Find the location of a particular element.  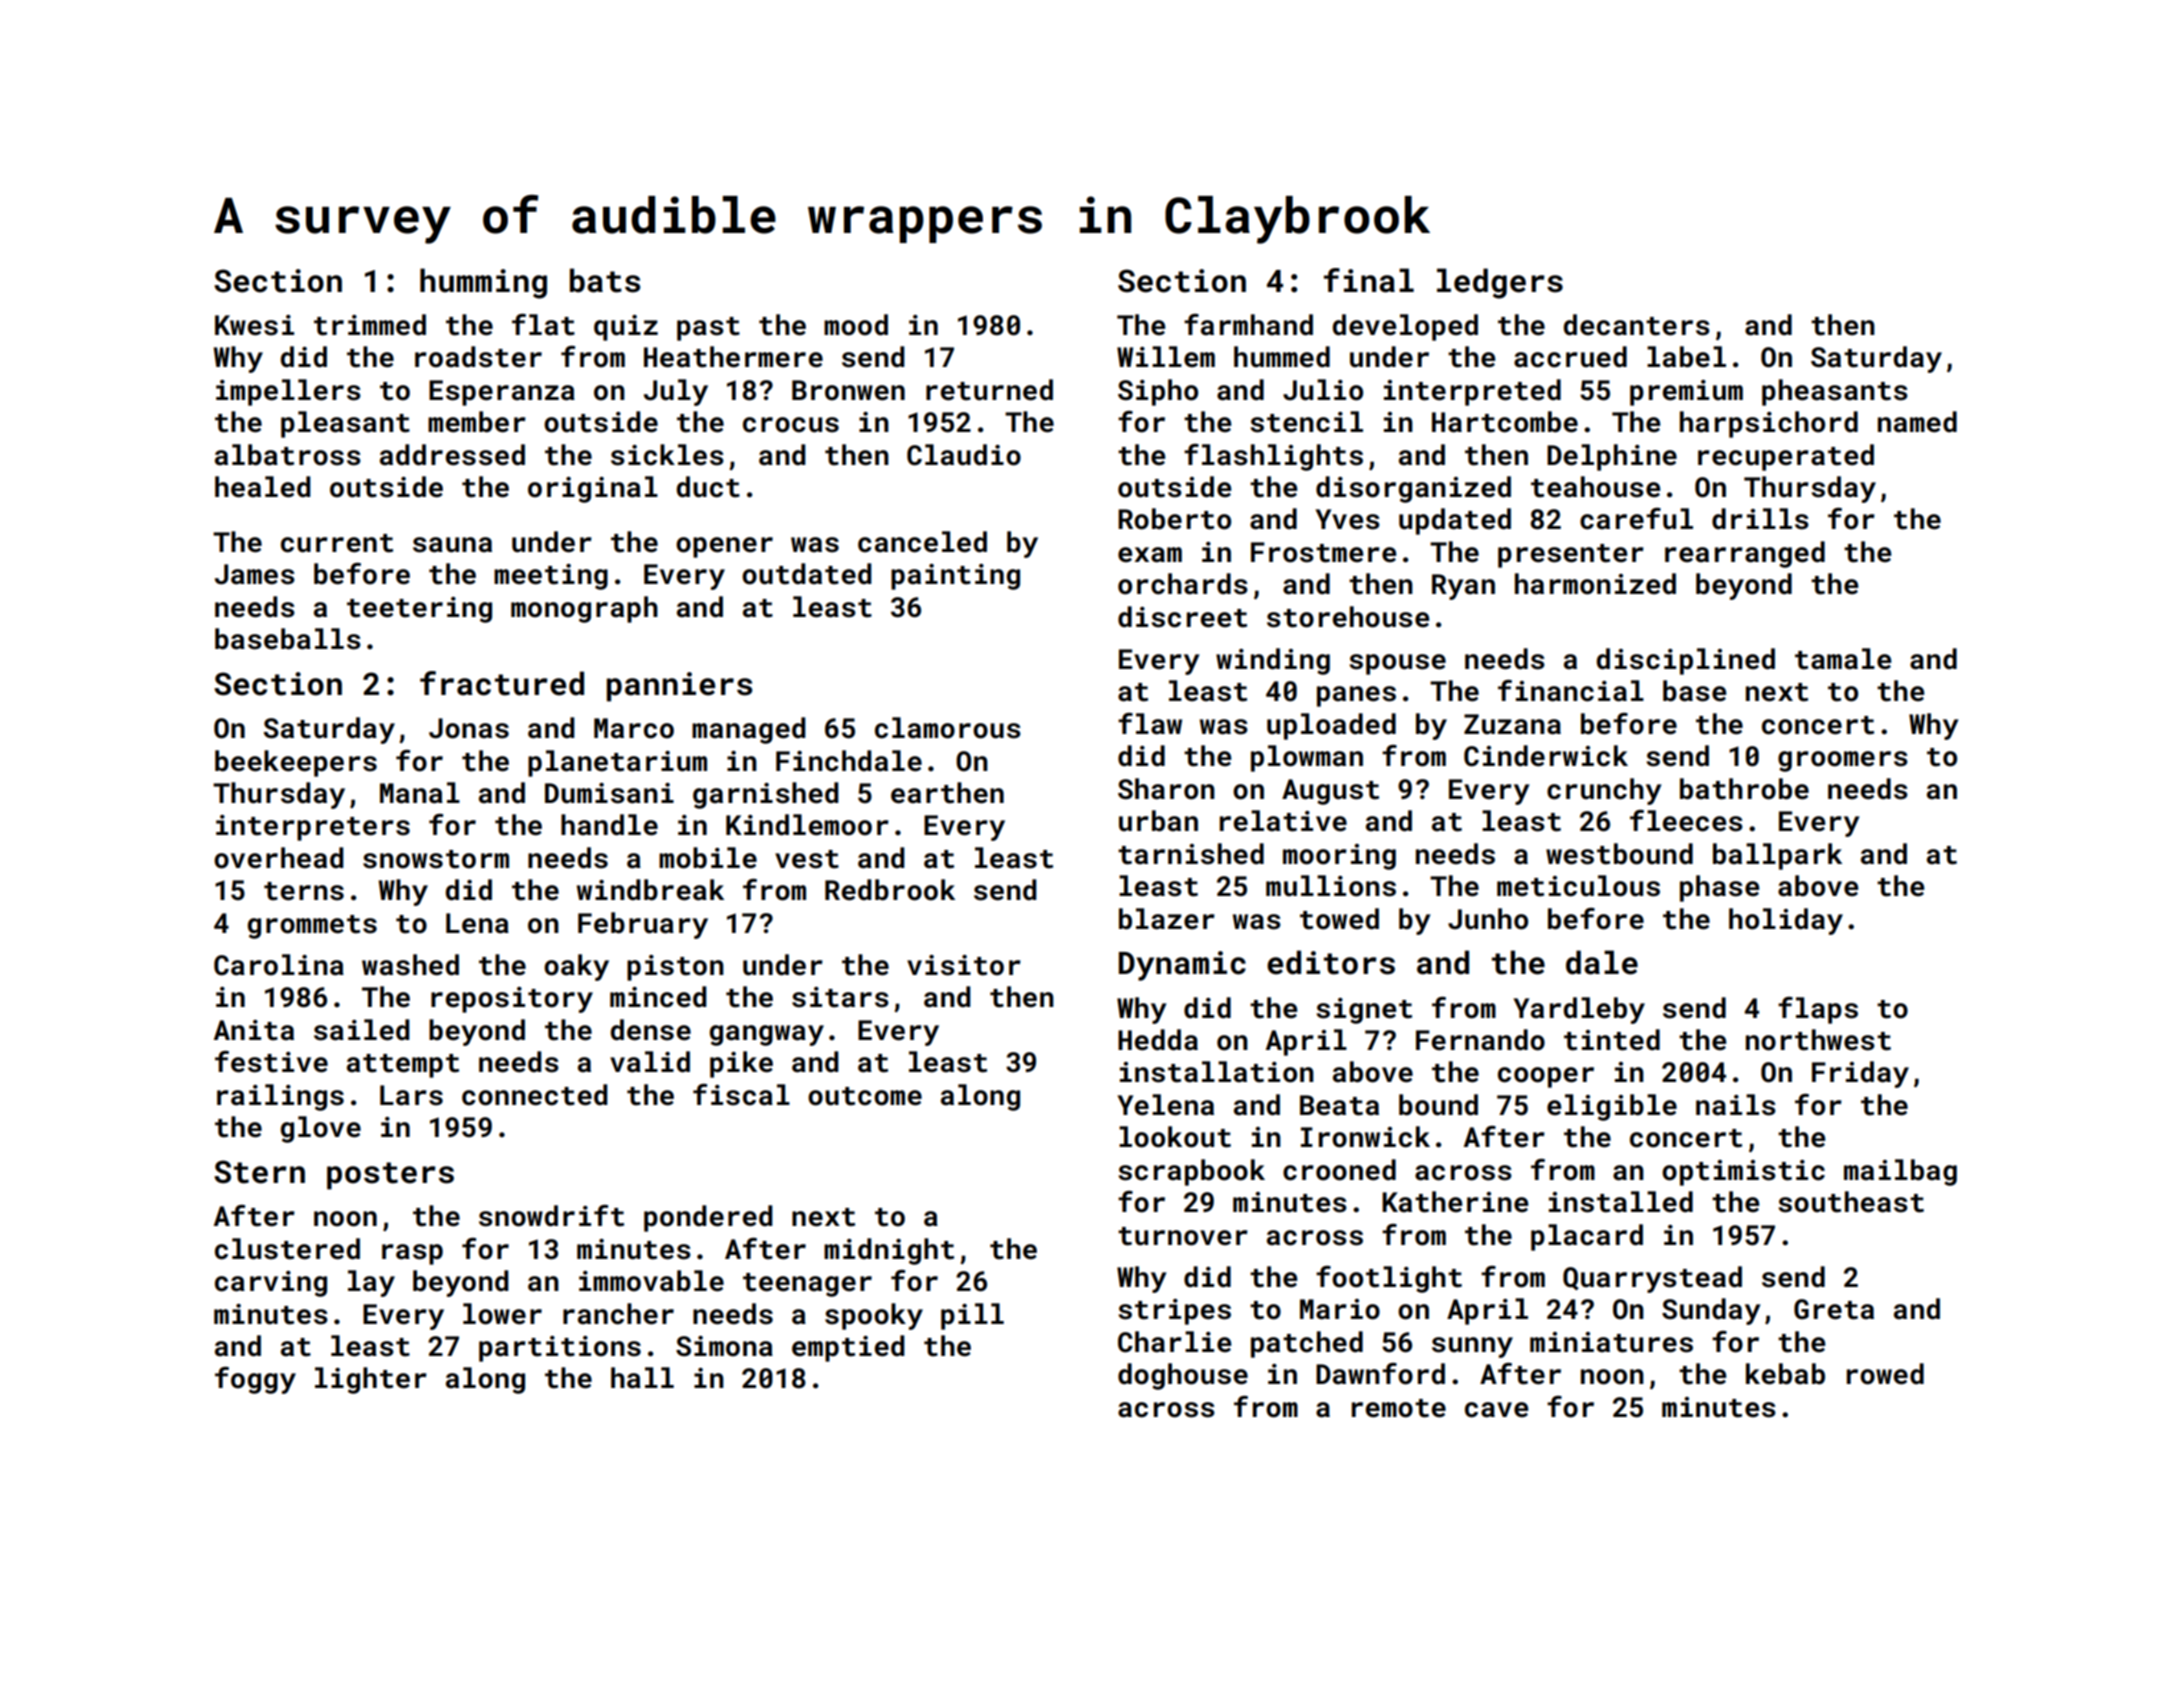

Carolina is located at coordinates (279, 965).
